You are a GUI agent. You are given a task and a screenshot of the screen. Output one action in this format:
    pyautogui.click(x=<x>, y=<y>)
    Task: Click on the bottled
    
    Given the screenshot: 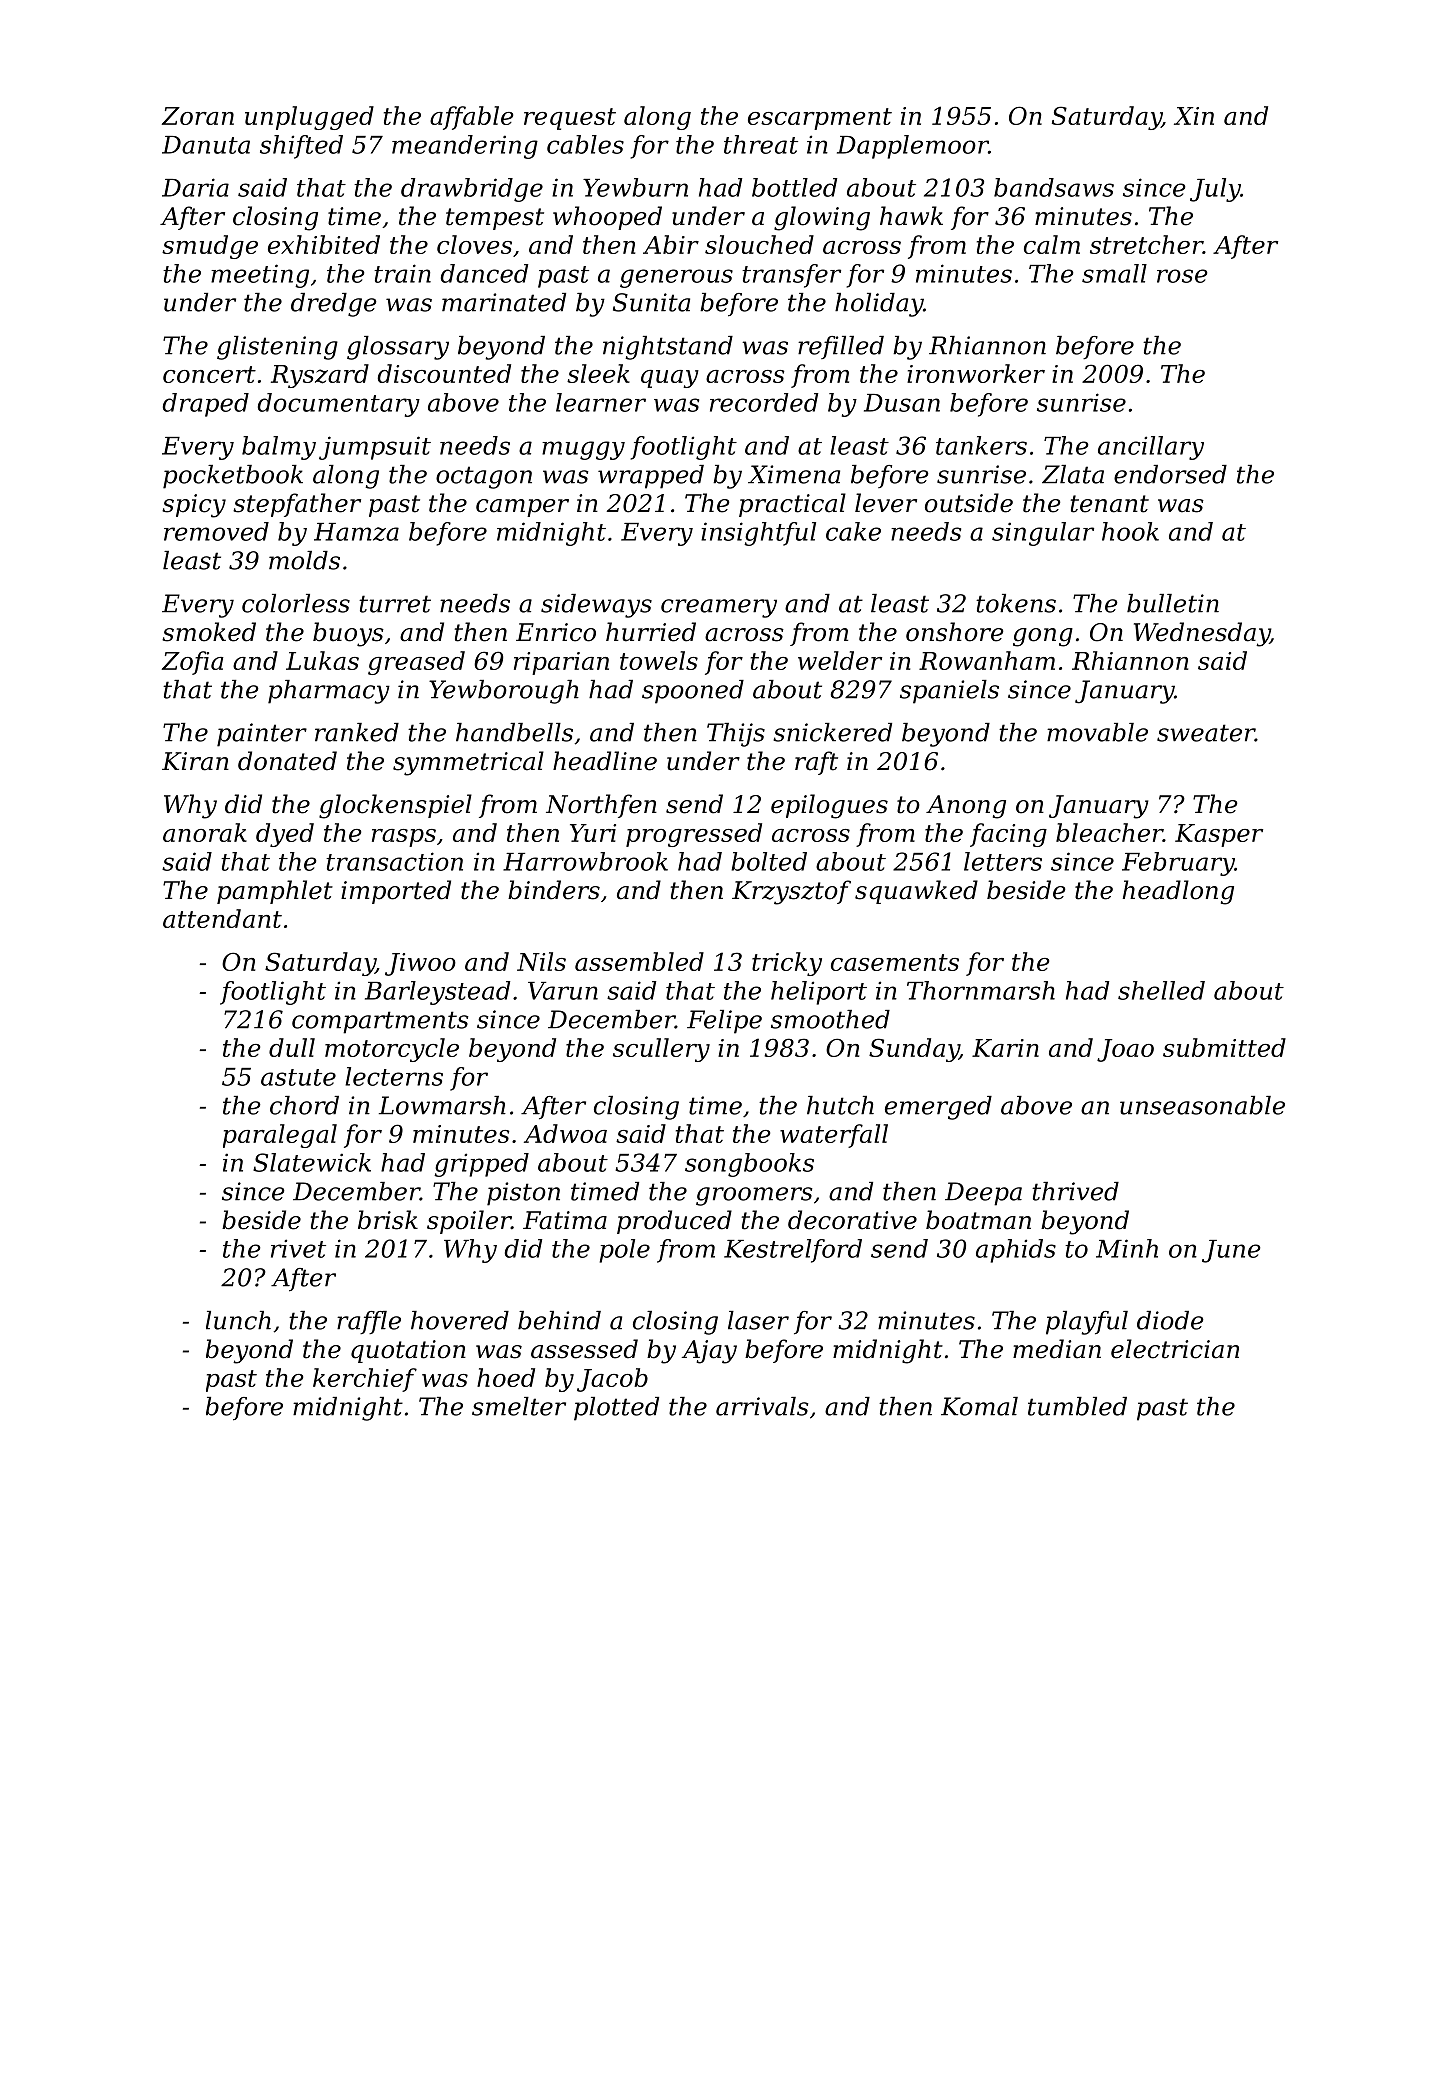 What is the action you would take?
    pyautogui.click(x=794, y=187)
